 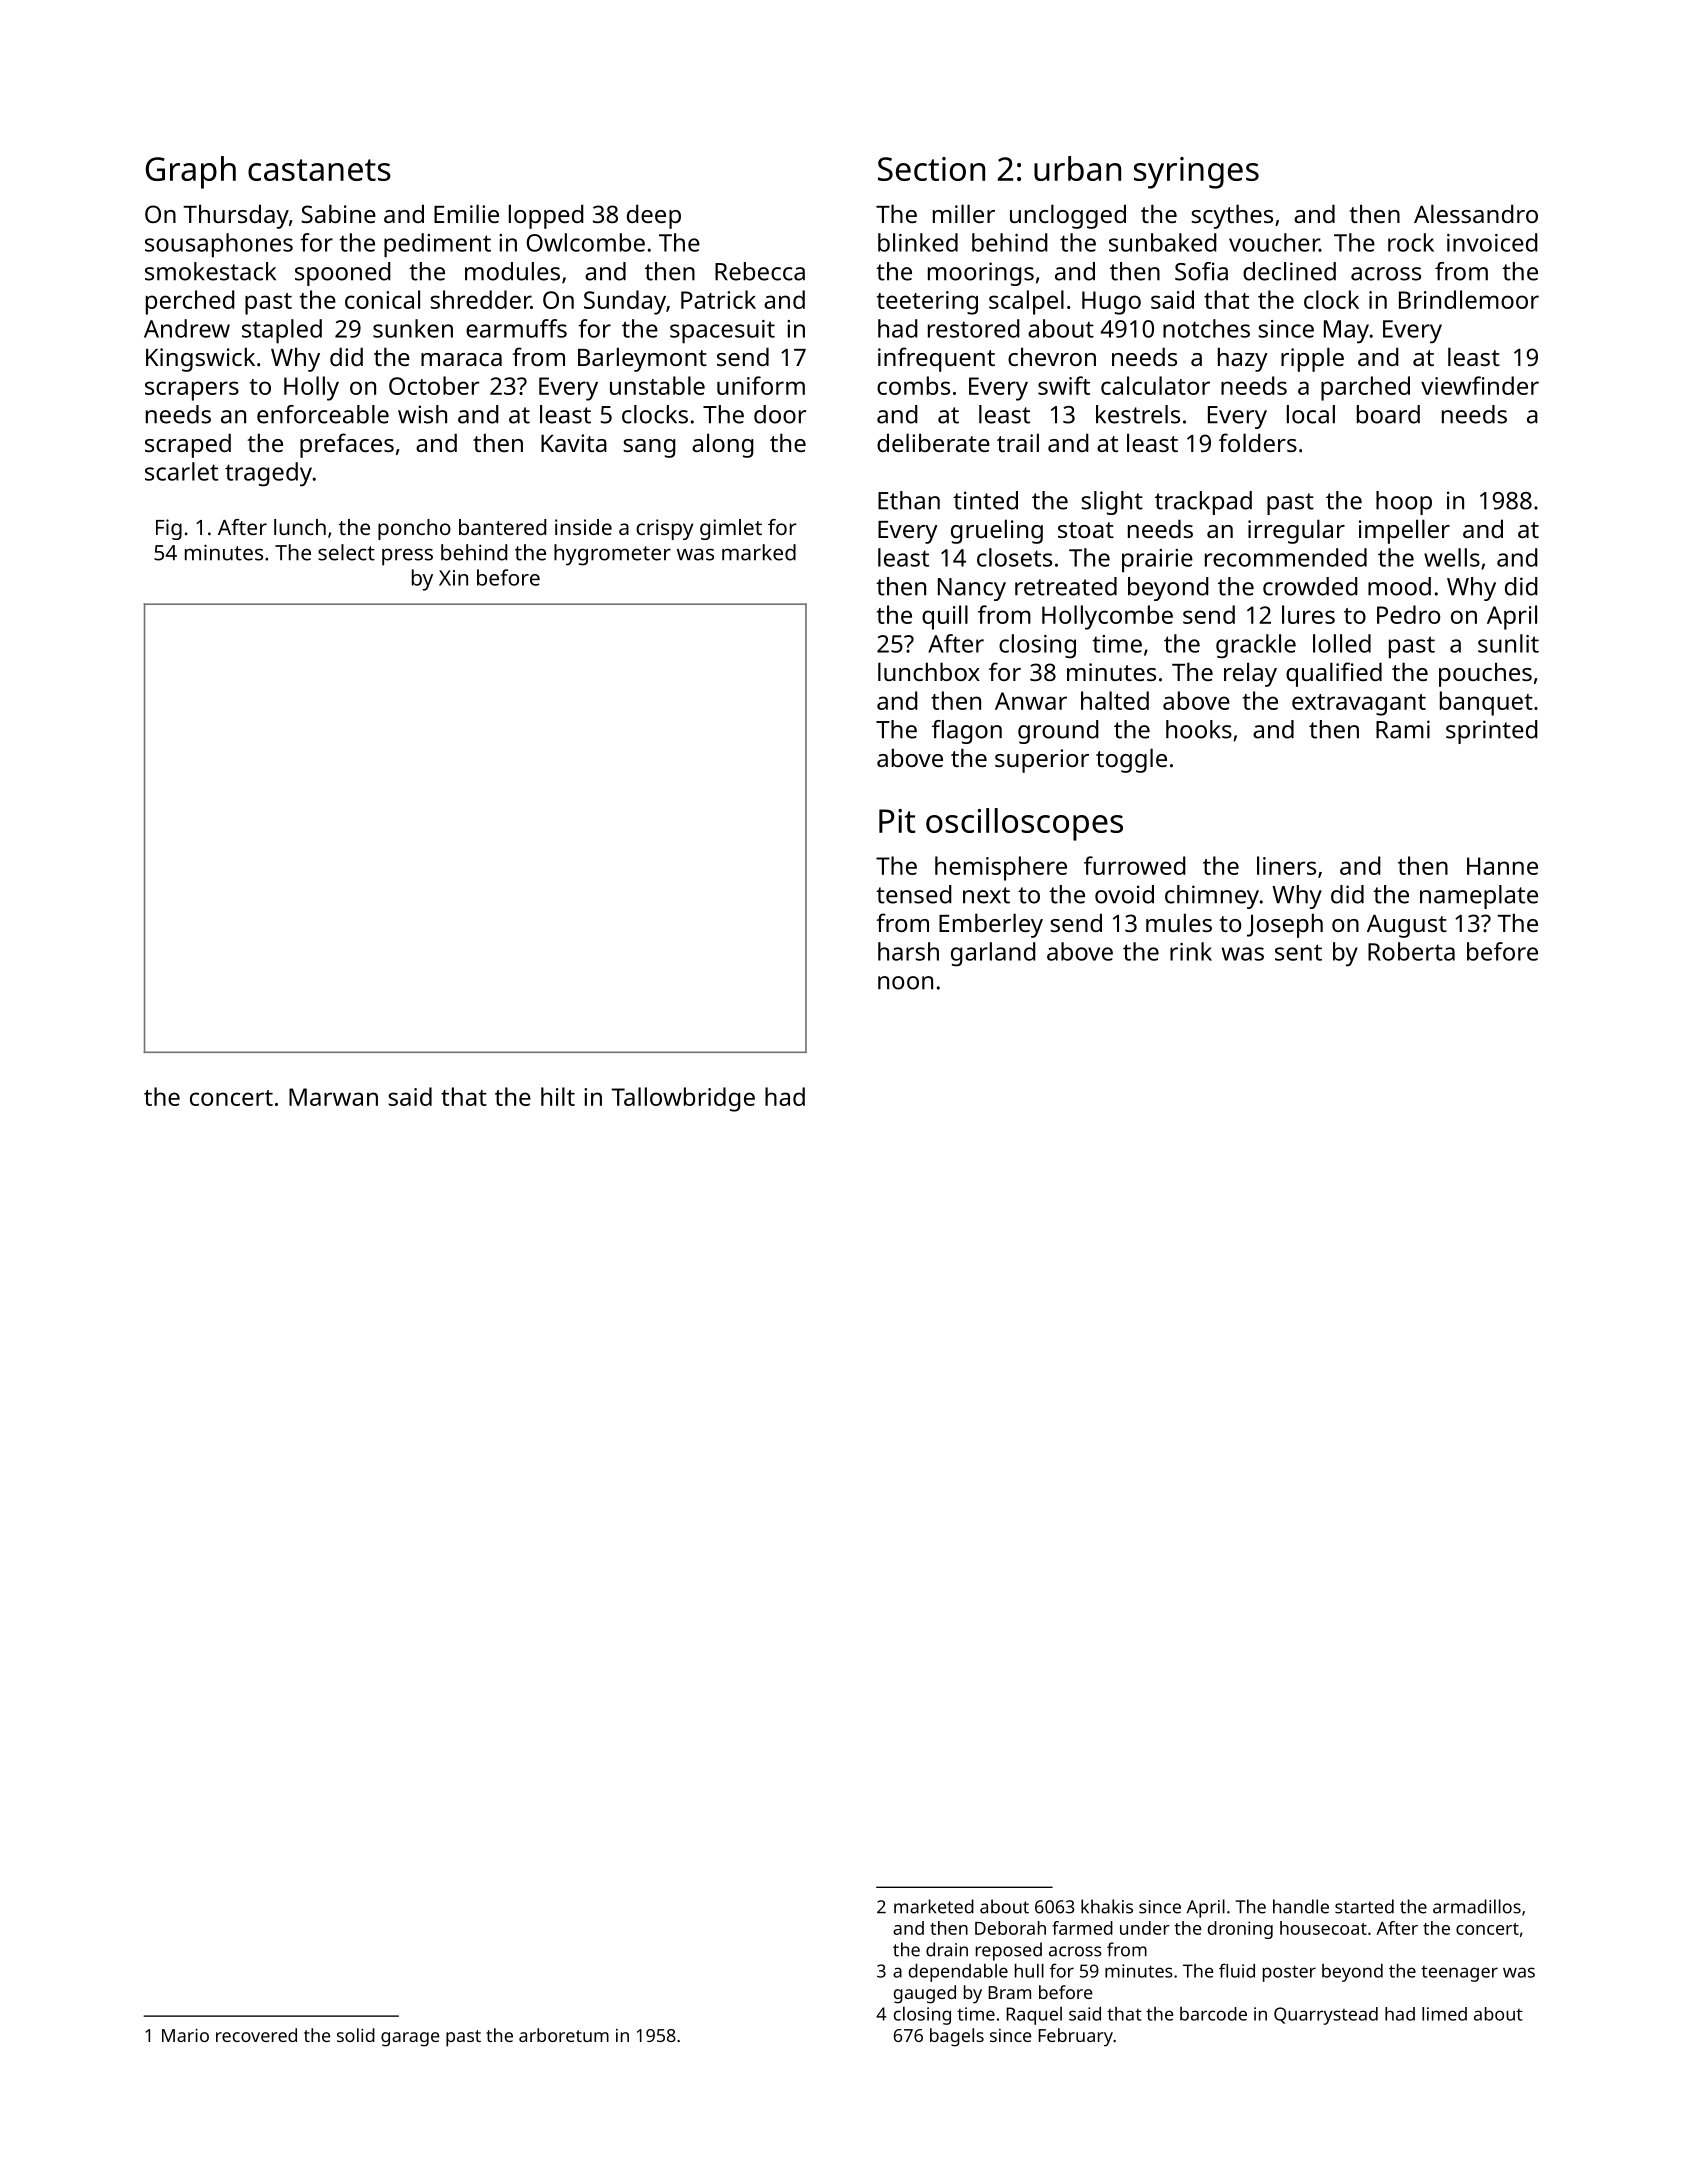 What do you see at coordinates (1298, 952) in the document?
I see `sent` at bounding box center [1298, 952].
